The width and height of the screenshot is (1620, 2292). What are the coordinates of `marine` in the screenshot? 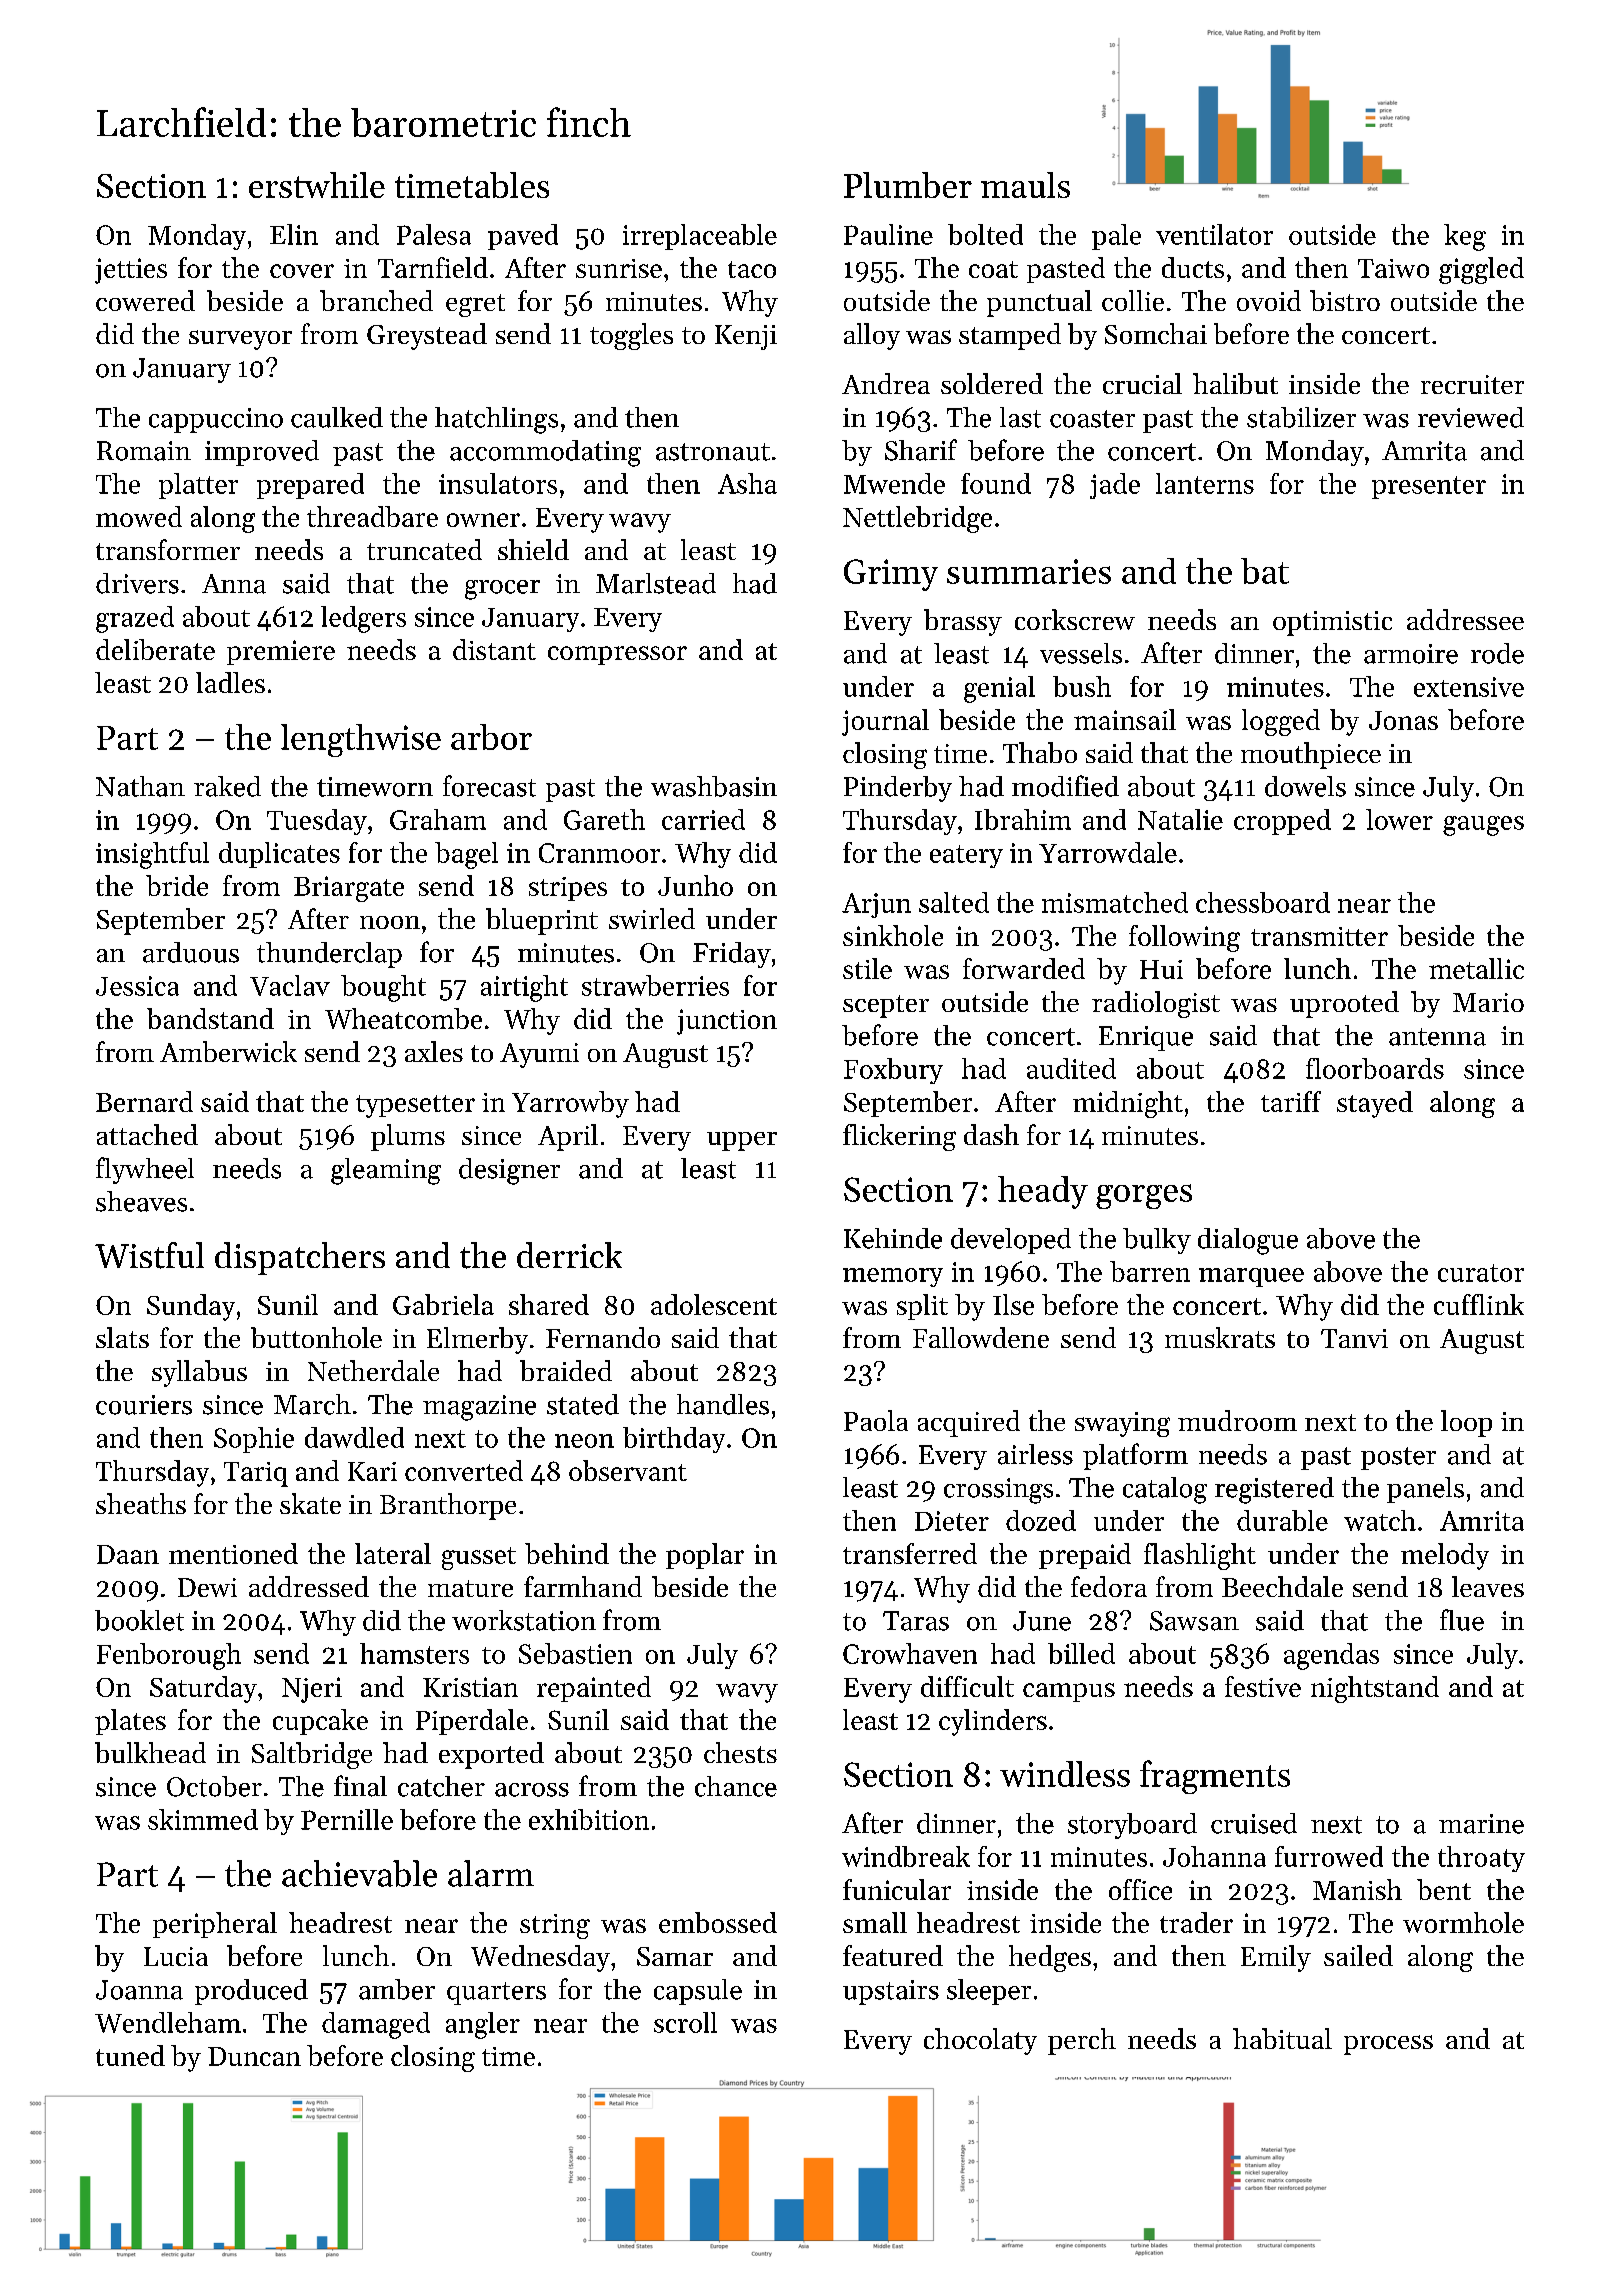 It's located at (1481, 1824).
